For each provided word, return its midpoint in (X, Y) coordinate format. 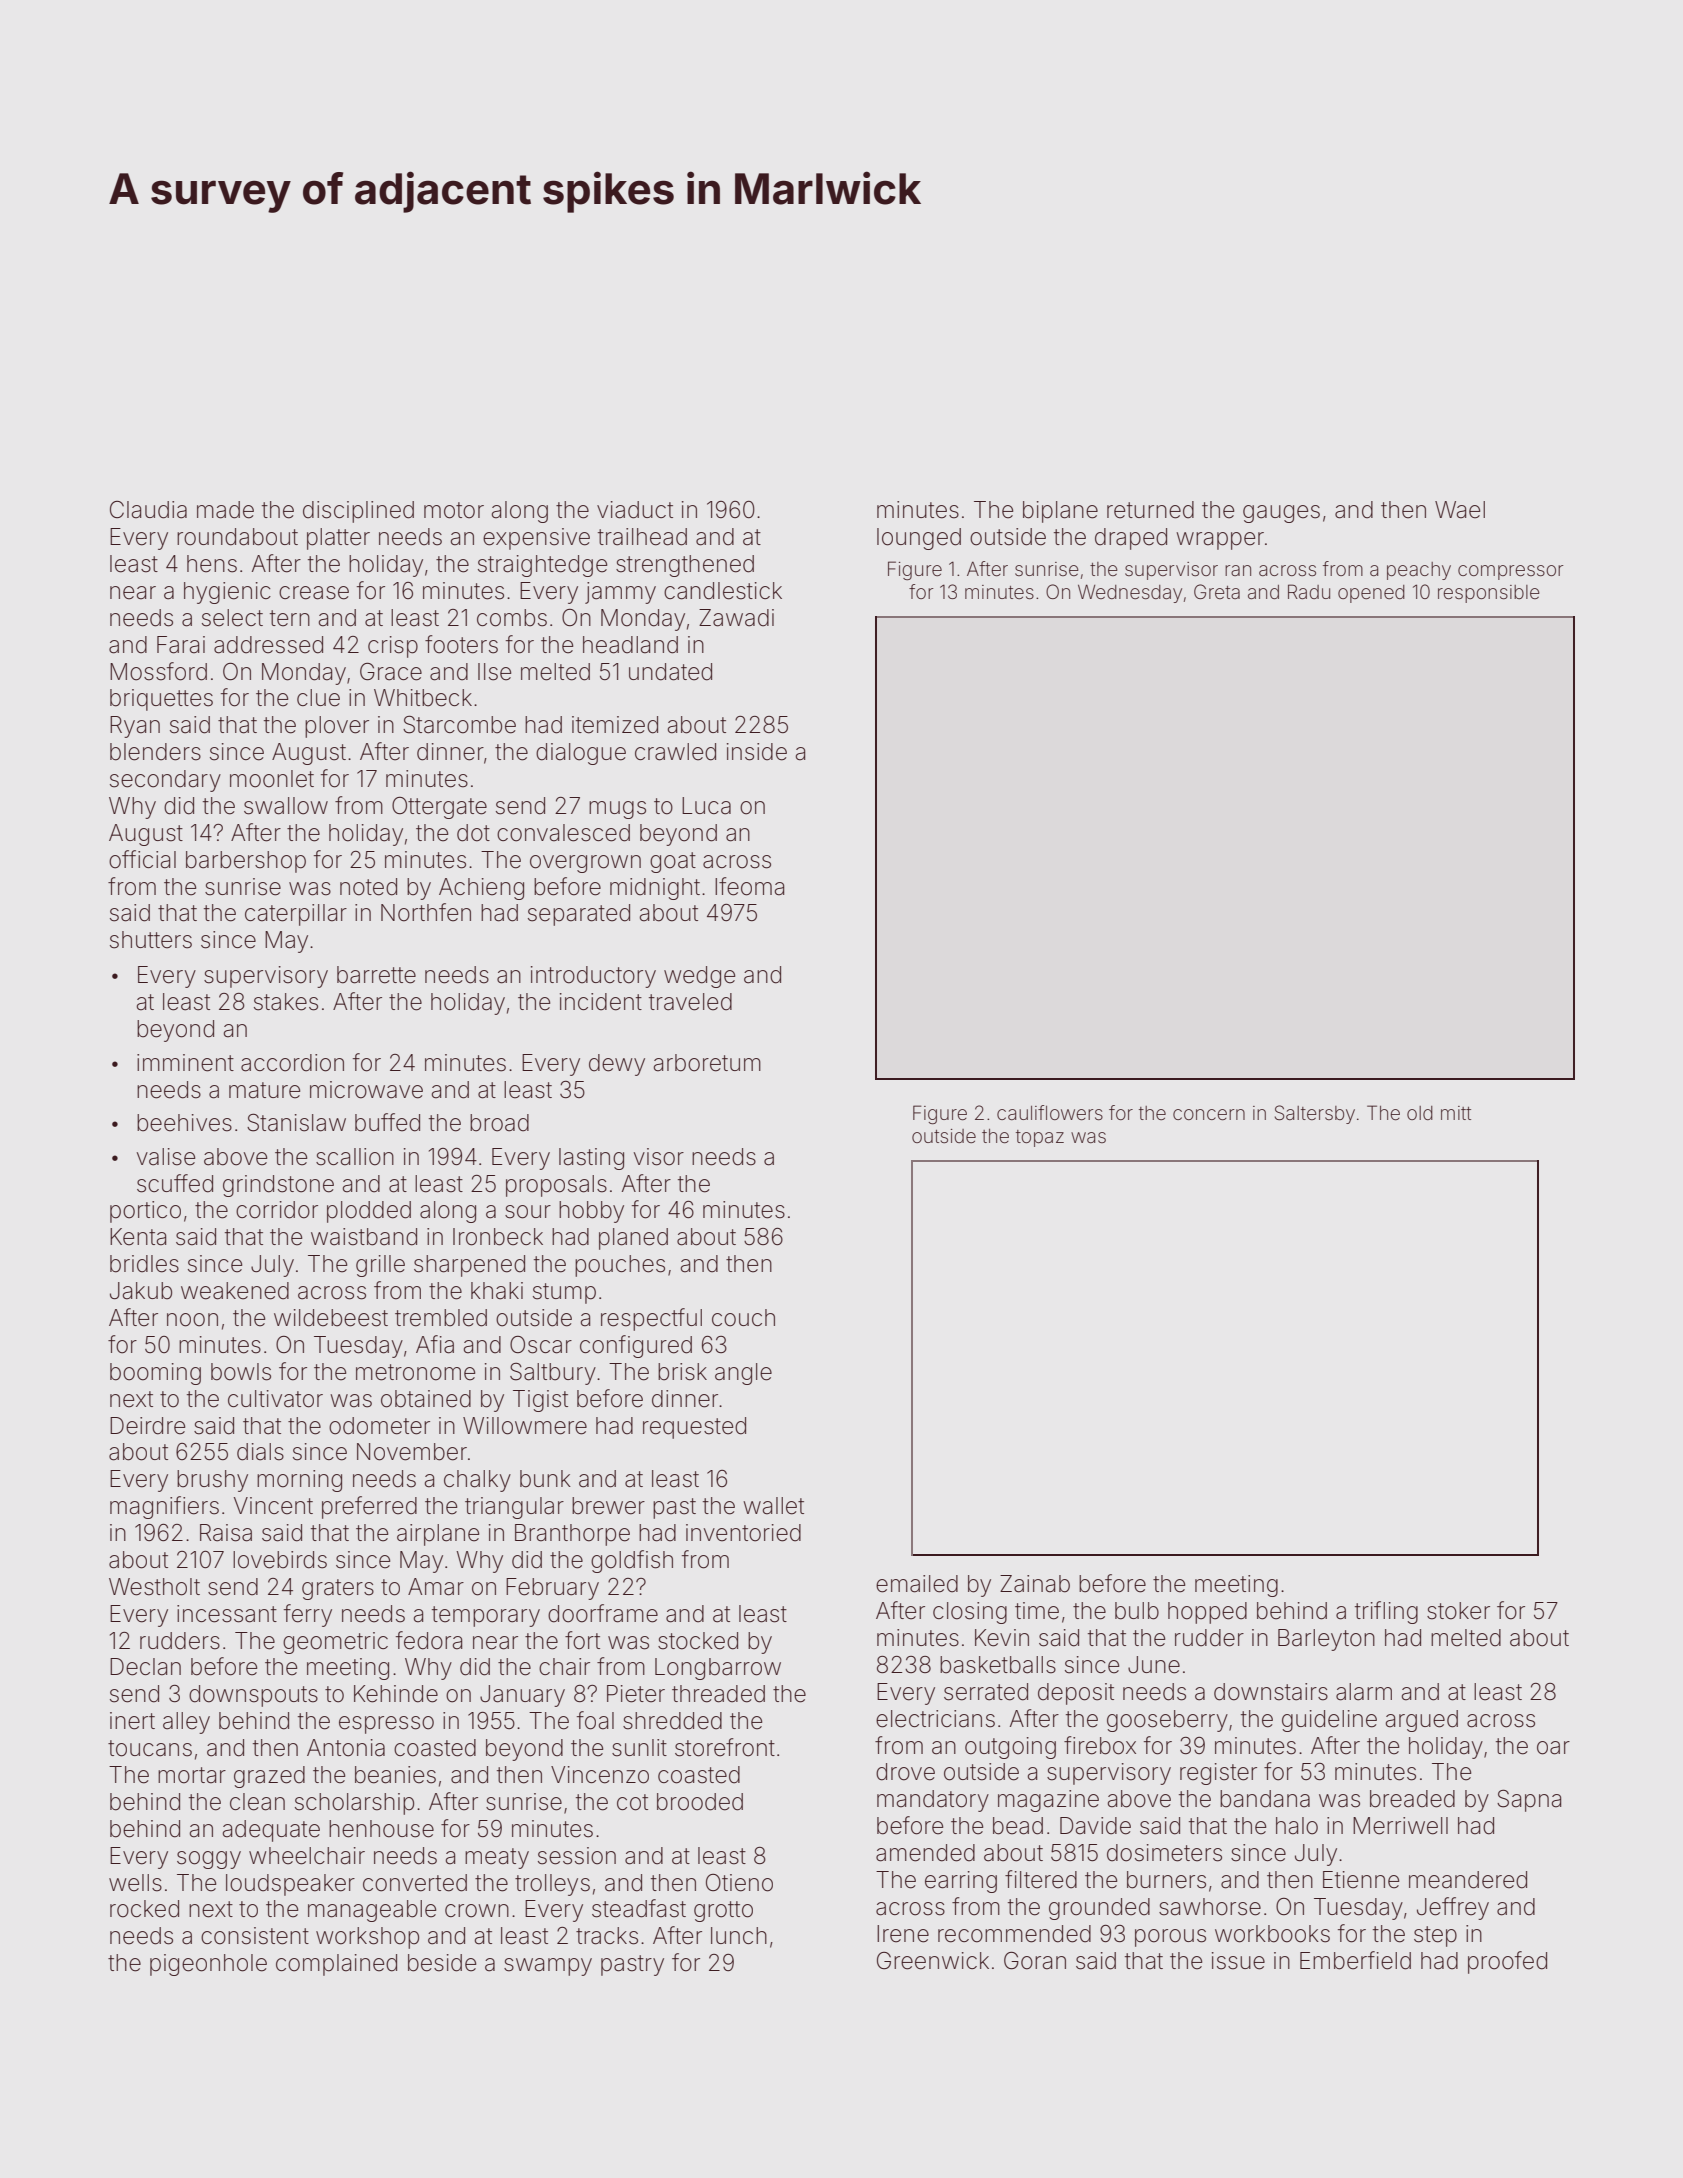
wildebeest (331, 1318)
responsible (1488, 594)
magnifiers (164, 1507)
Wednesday (1130, 593)
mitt (1456, 1113)
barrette (376, 975)
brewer (608, 1506)
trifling (1386, 1612)
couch (743, 1318)
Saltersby (1315, 1114)
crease (314, 593)
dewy (617, 1065)
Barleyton (1326, 1640)
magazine (1048, 1801)
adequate (271, 1831)
